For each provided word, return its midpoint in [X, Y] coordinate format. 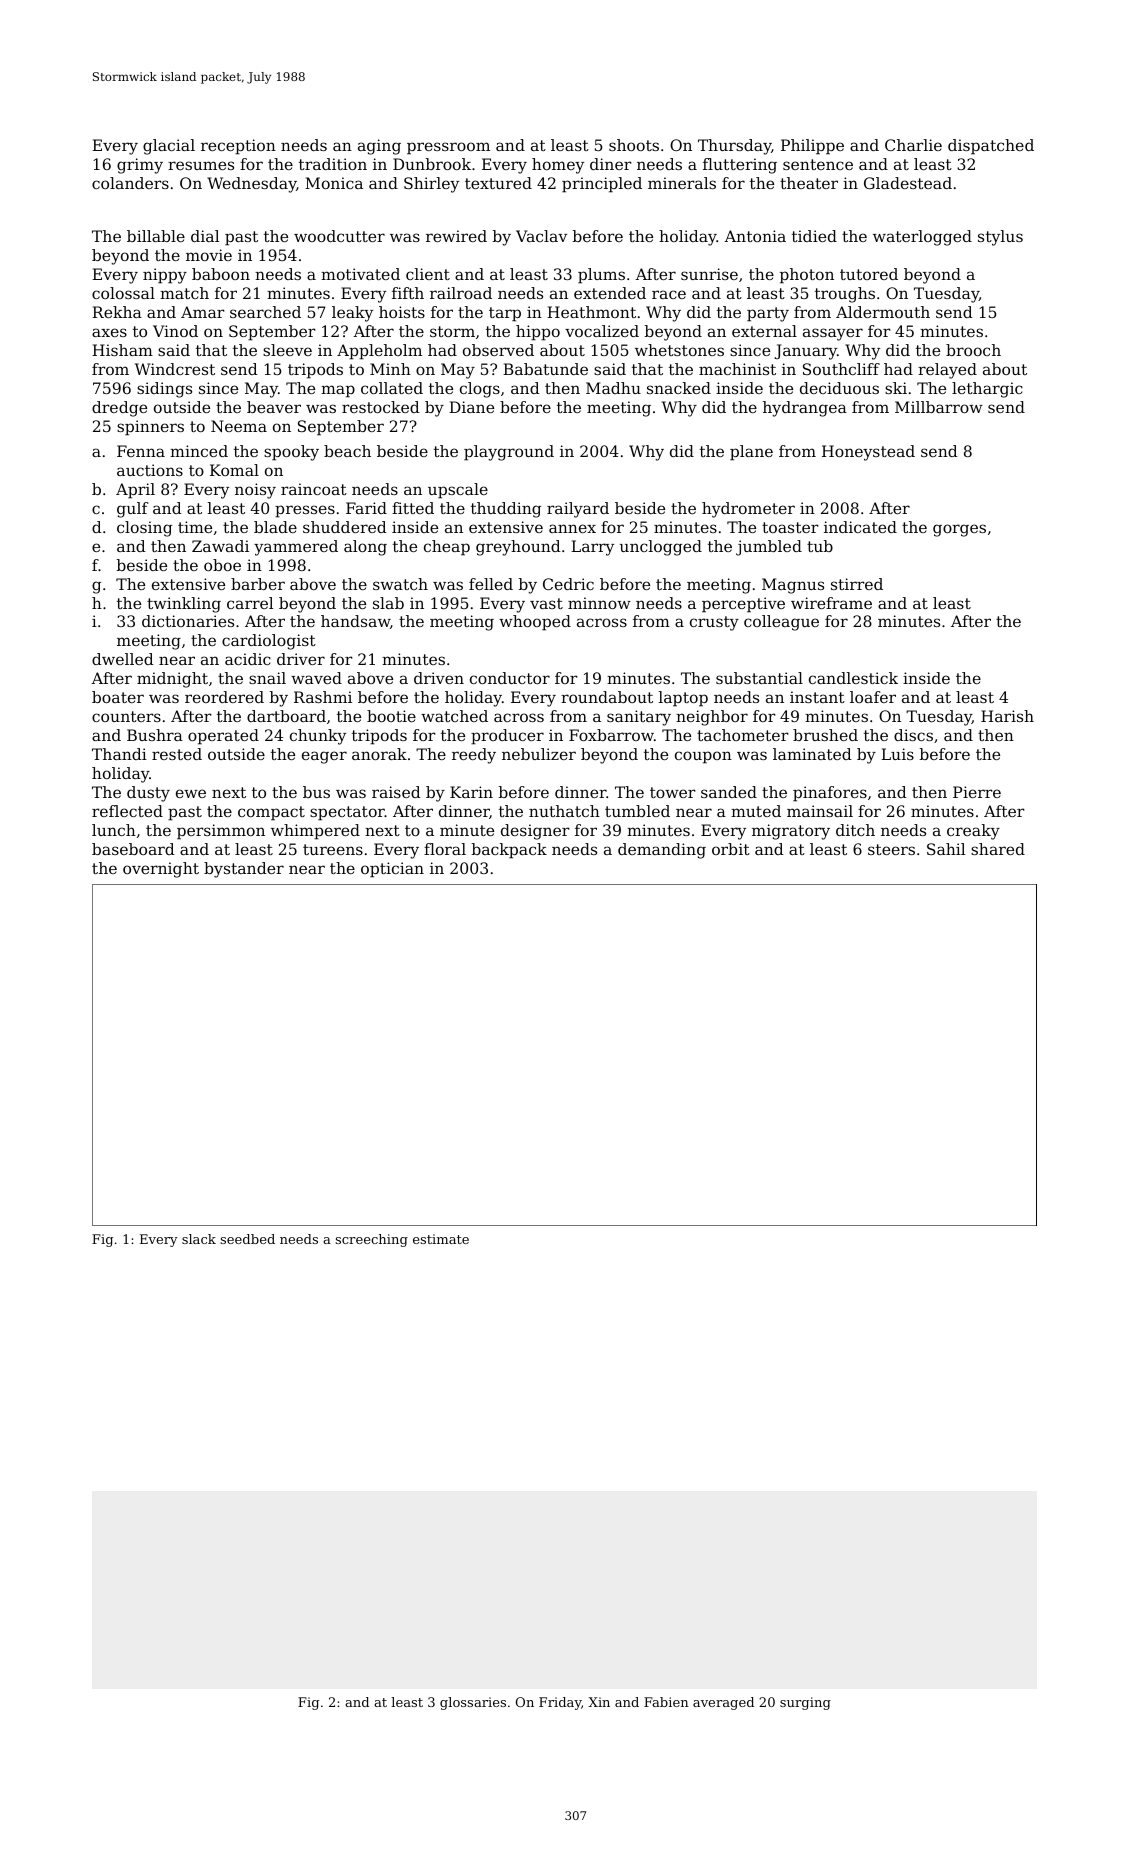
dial [205, 236]
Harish [1007, 716]
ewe [191, 793]
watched [454, 716]
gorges [959, 530]
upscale [458, 491]
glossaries [473, 1703]
